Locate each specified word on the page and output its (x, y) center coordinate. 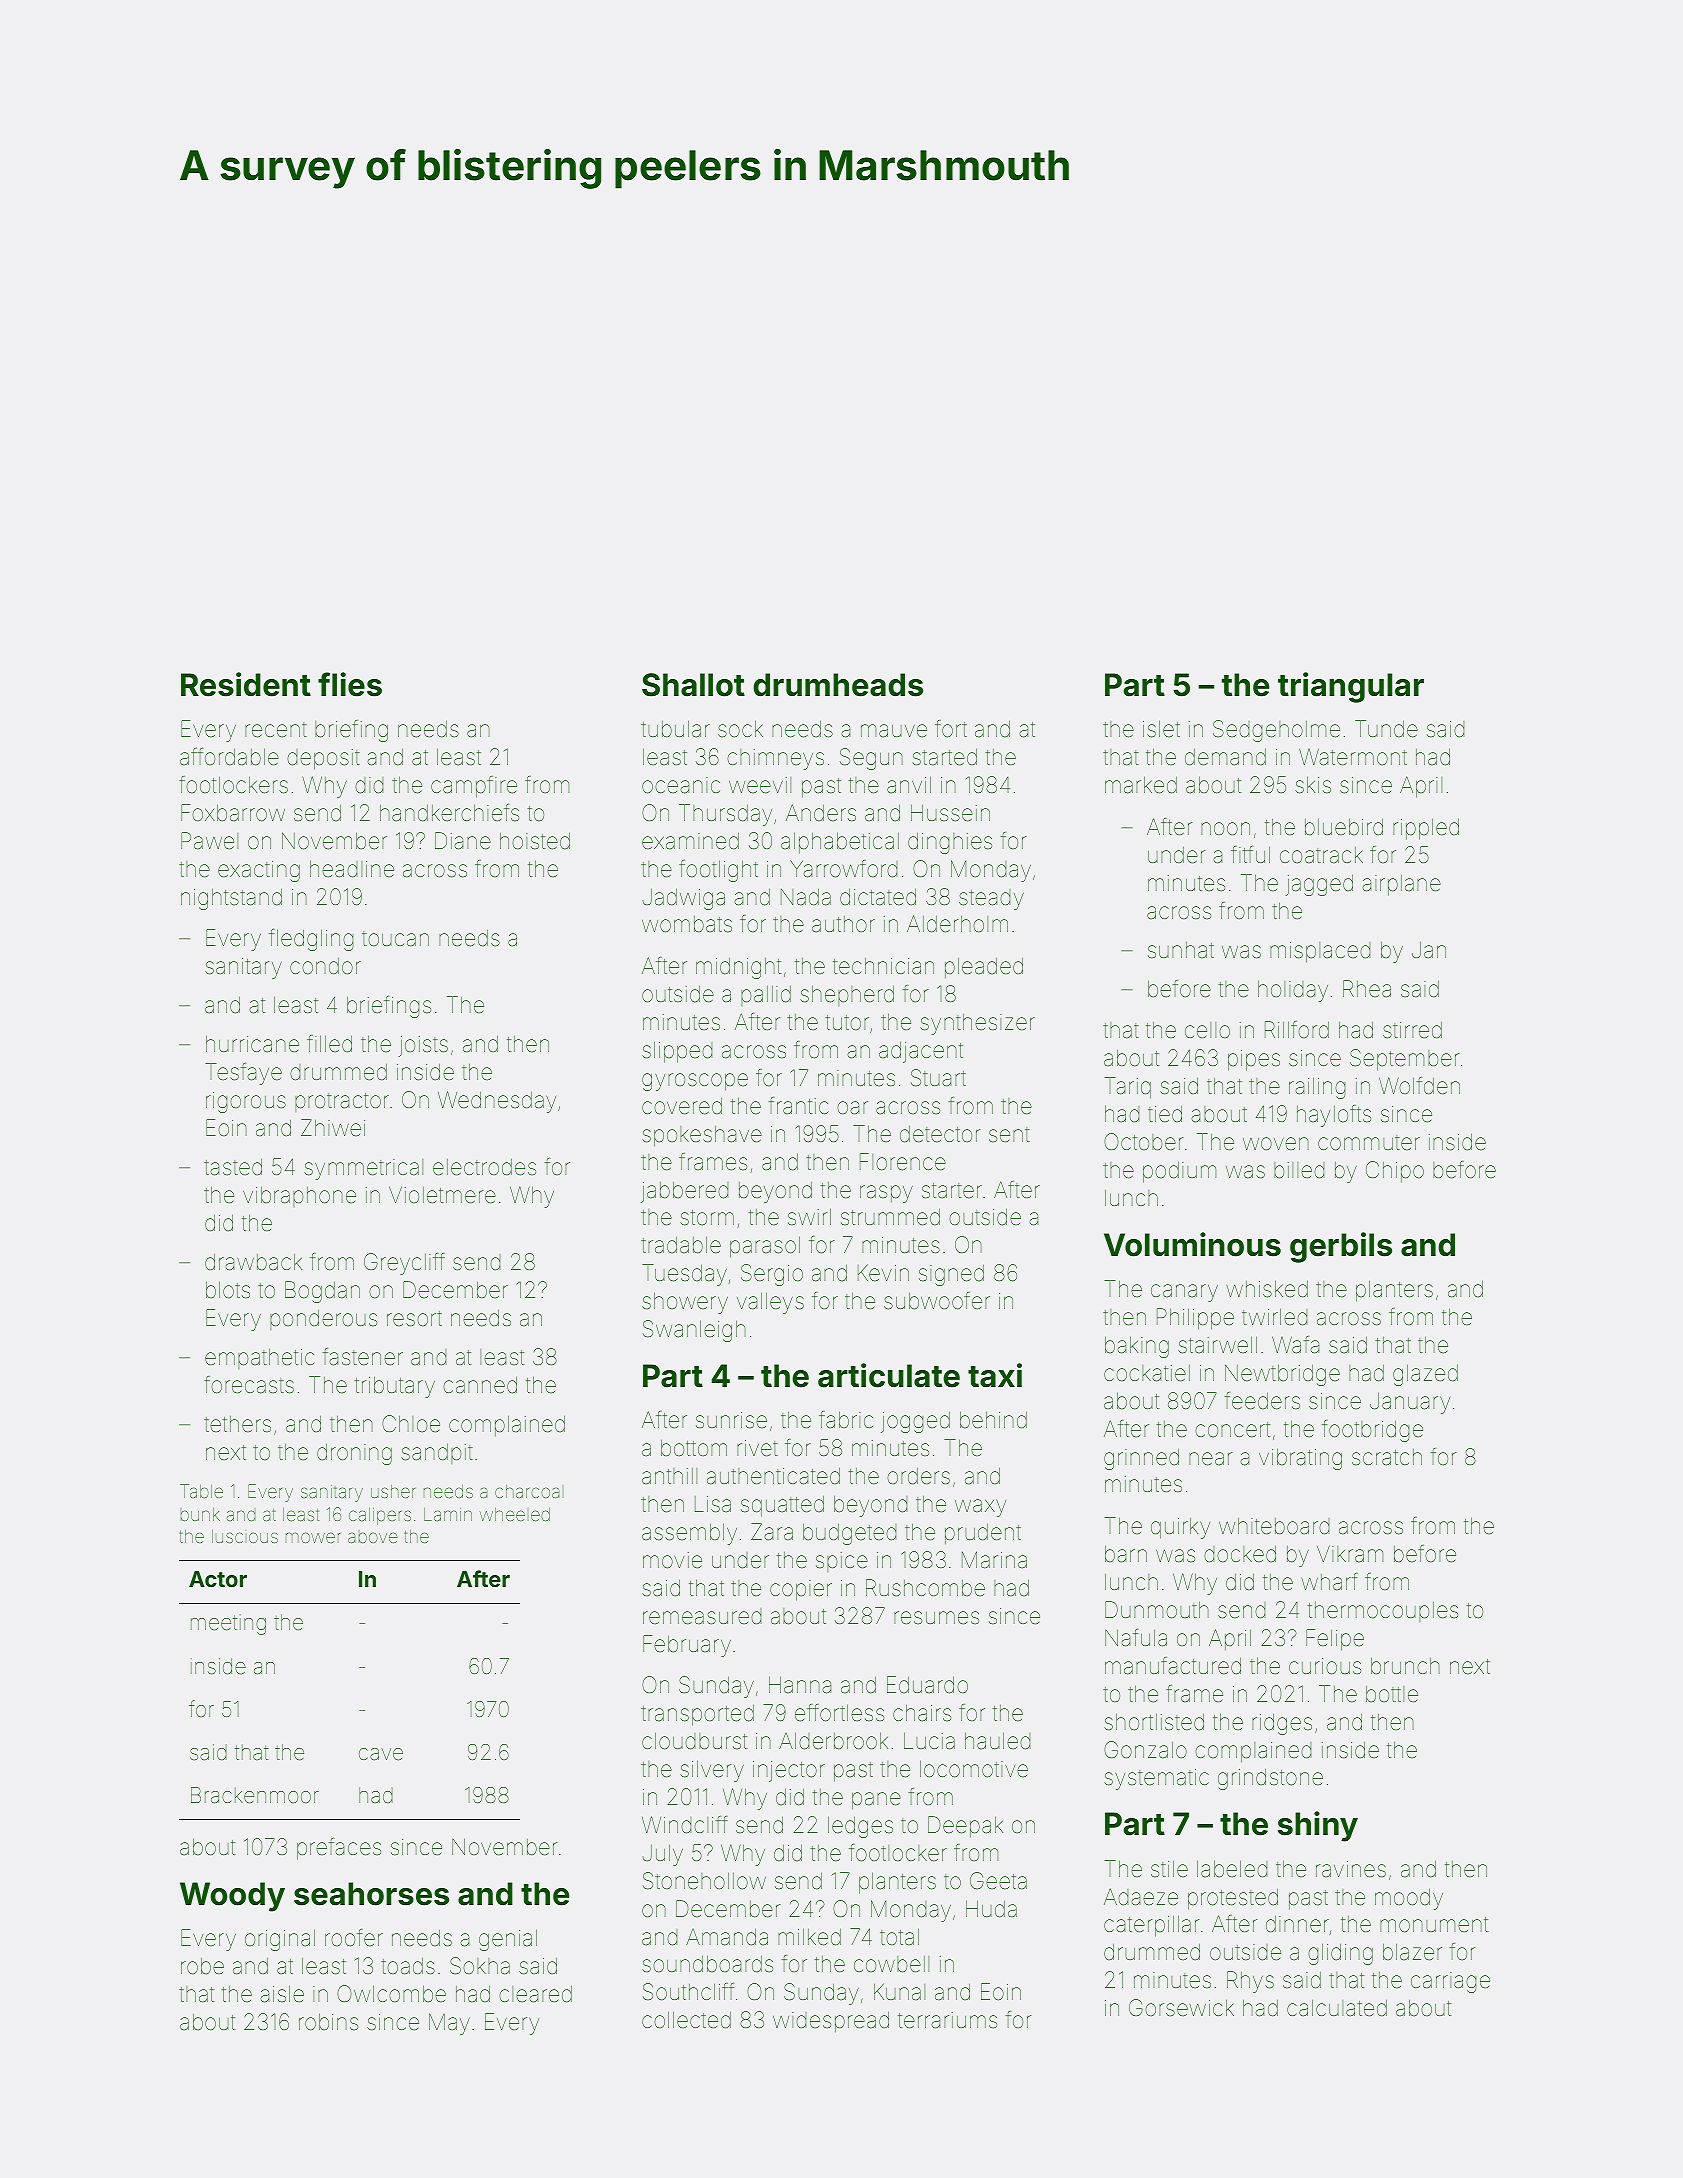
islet (1161, 729)
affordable (229, 757)
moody (1409, 1899)
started (944, 757)
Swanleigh (694, 1331)
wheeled (514, 1514)
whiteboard (1274, 1526)
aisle (282, 1994)
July (663, 1855)
